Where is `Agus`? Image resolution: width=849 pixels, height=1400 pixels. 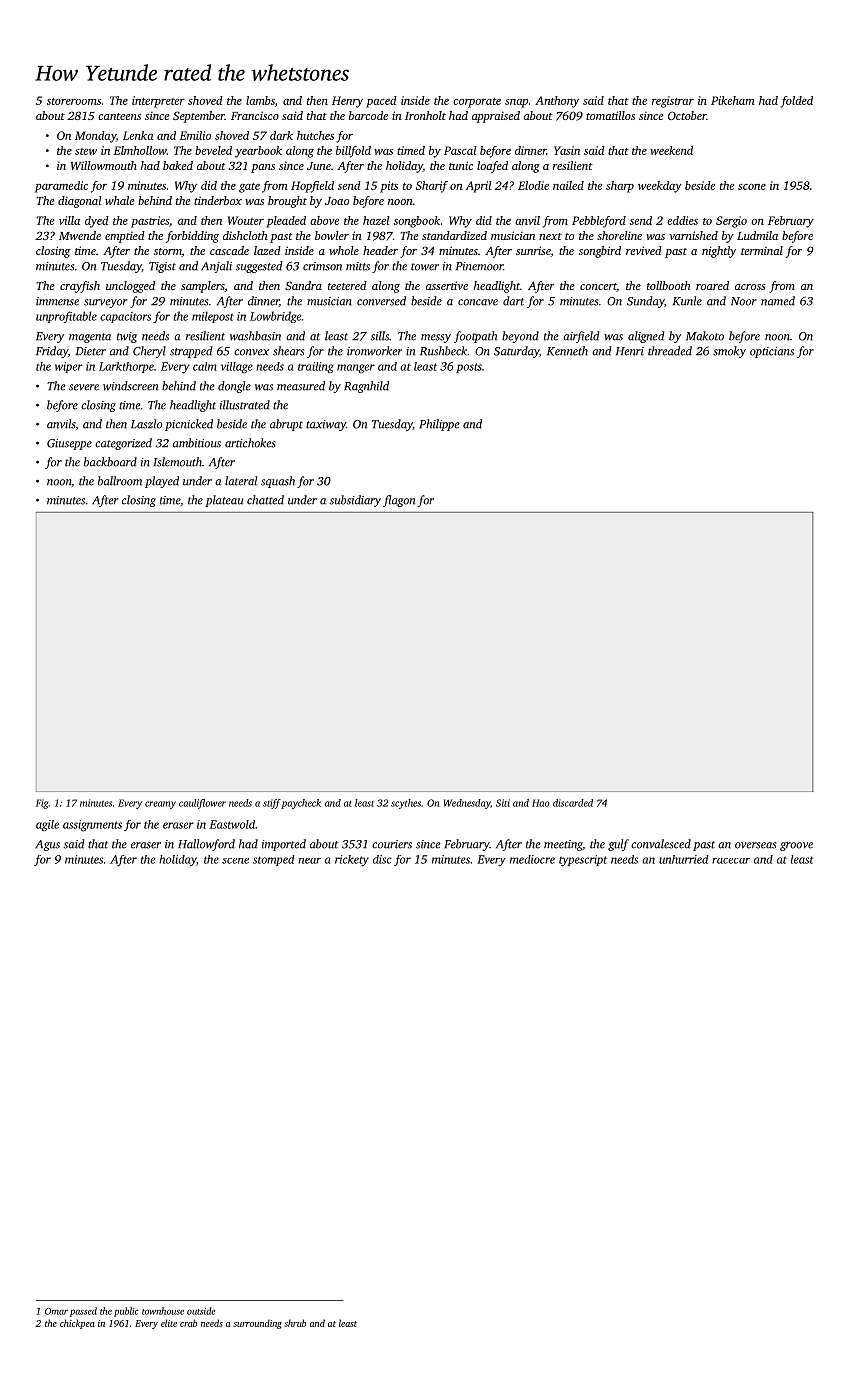
Agus is located at coordinates (47, 845).
